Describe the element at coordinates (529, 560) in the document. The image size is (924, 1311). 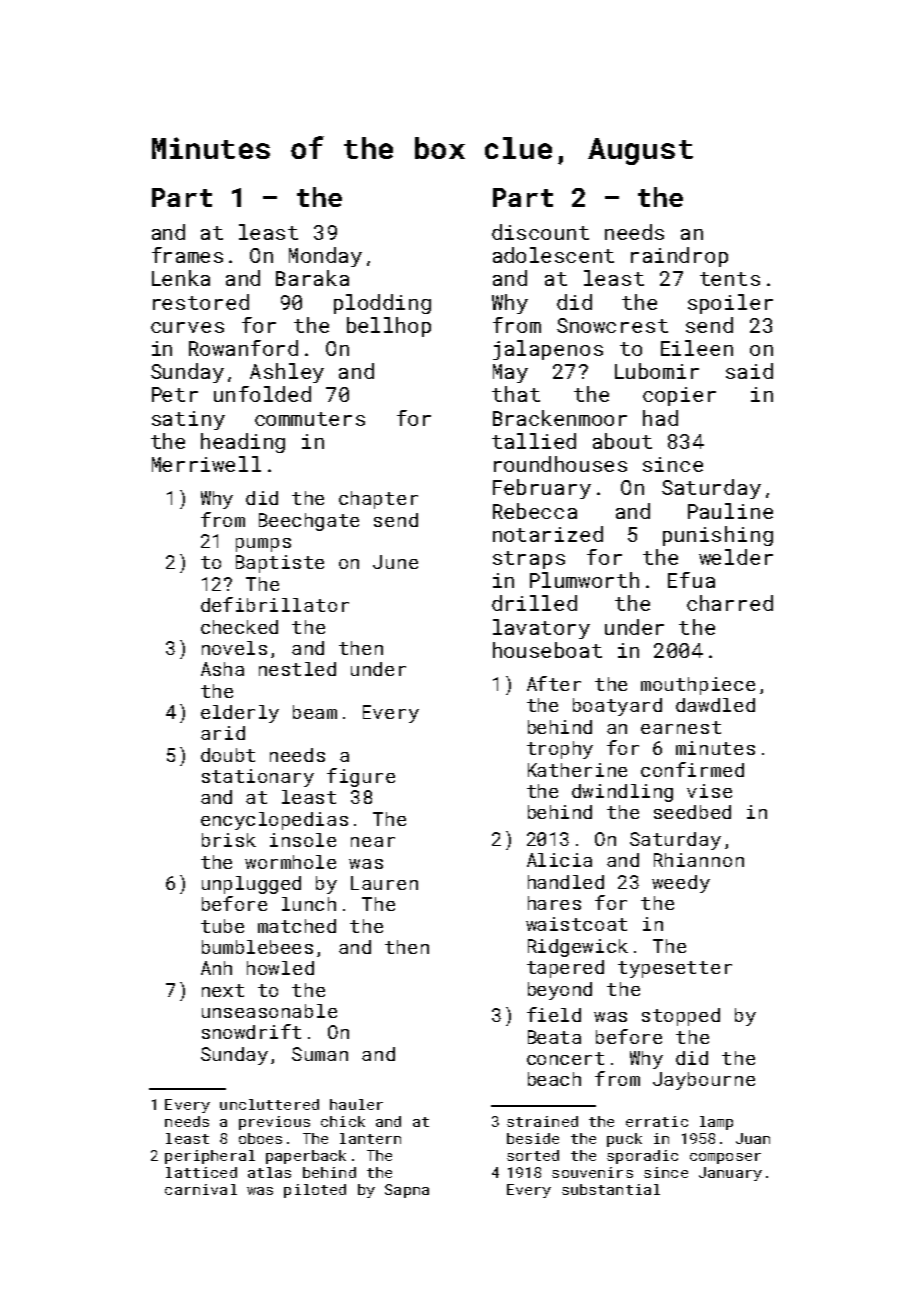
I see `straps` at that location.
